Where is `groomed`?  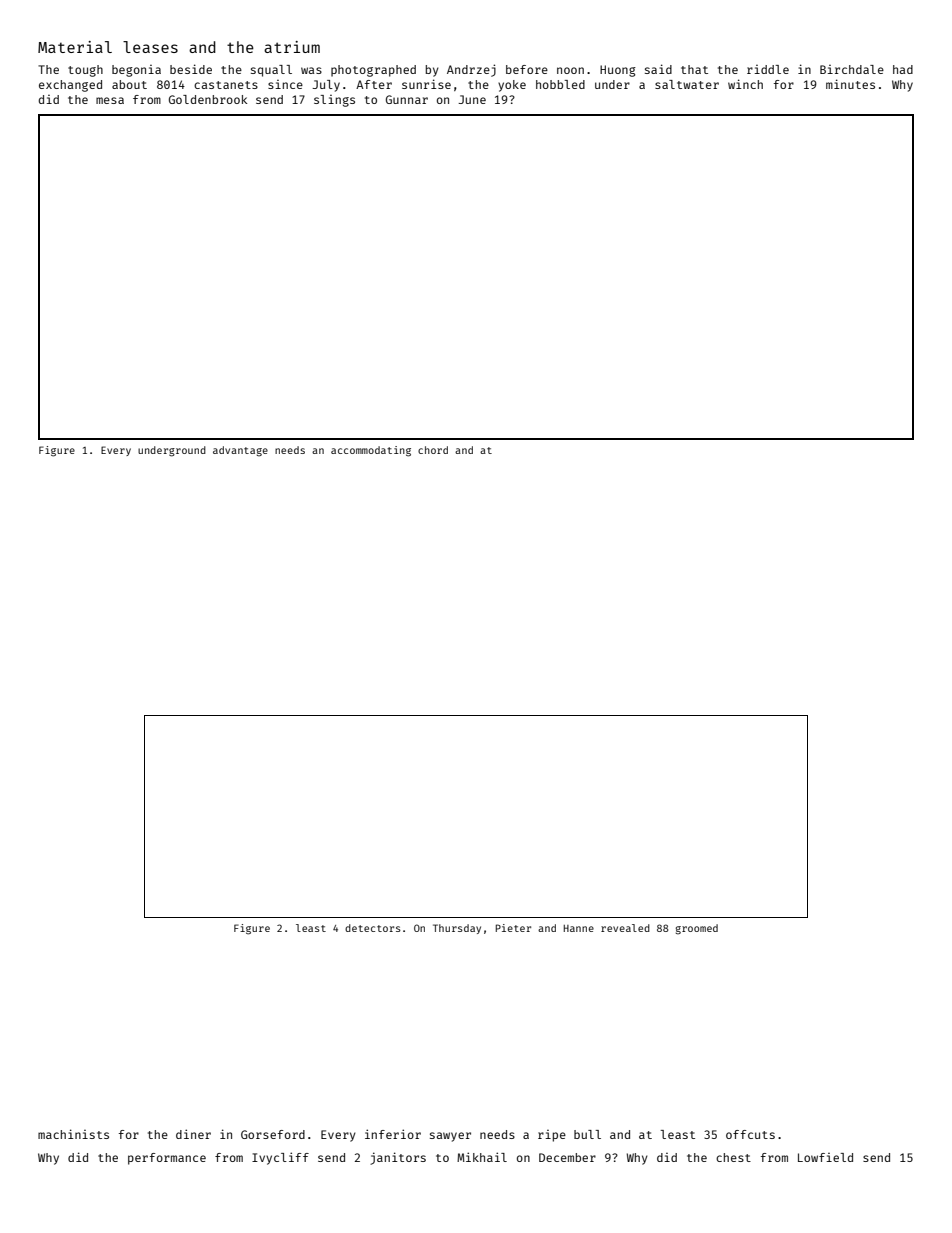 groomed is located at coordinates (697, 929).
